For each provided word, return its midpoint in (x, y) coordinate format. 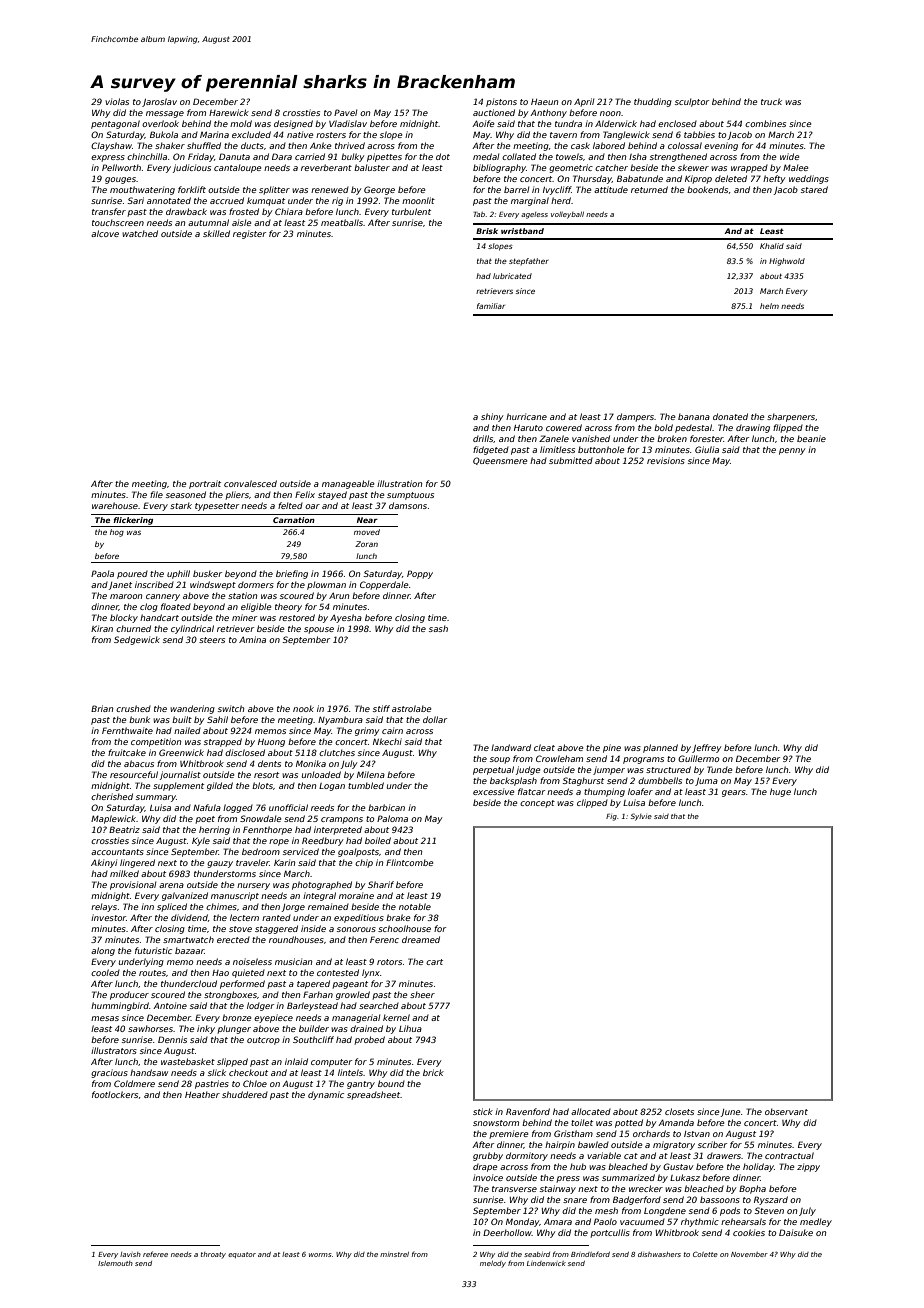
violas (117, 101)
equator (242, 1255)
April (584, 102)
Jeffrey (706, 748)
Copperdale (384, 585)
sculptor (692, 102)
